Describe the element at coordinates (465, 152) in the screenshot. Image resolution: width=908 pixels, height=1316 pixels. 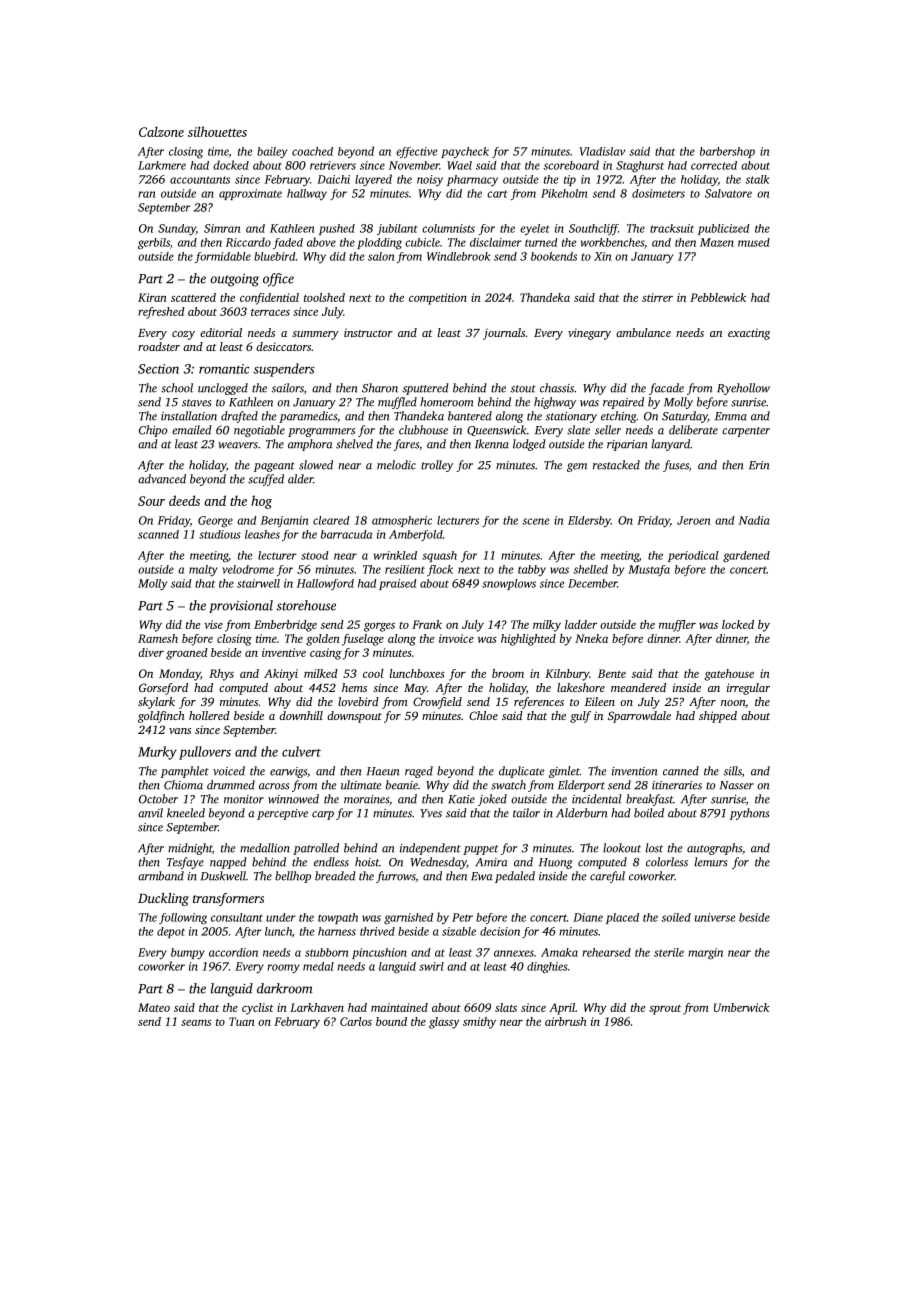
I see `paycheck` at that location.
